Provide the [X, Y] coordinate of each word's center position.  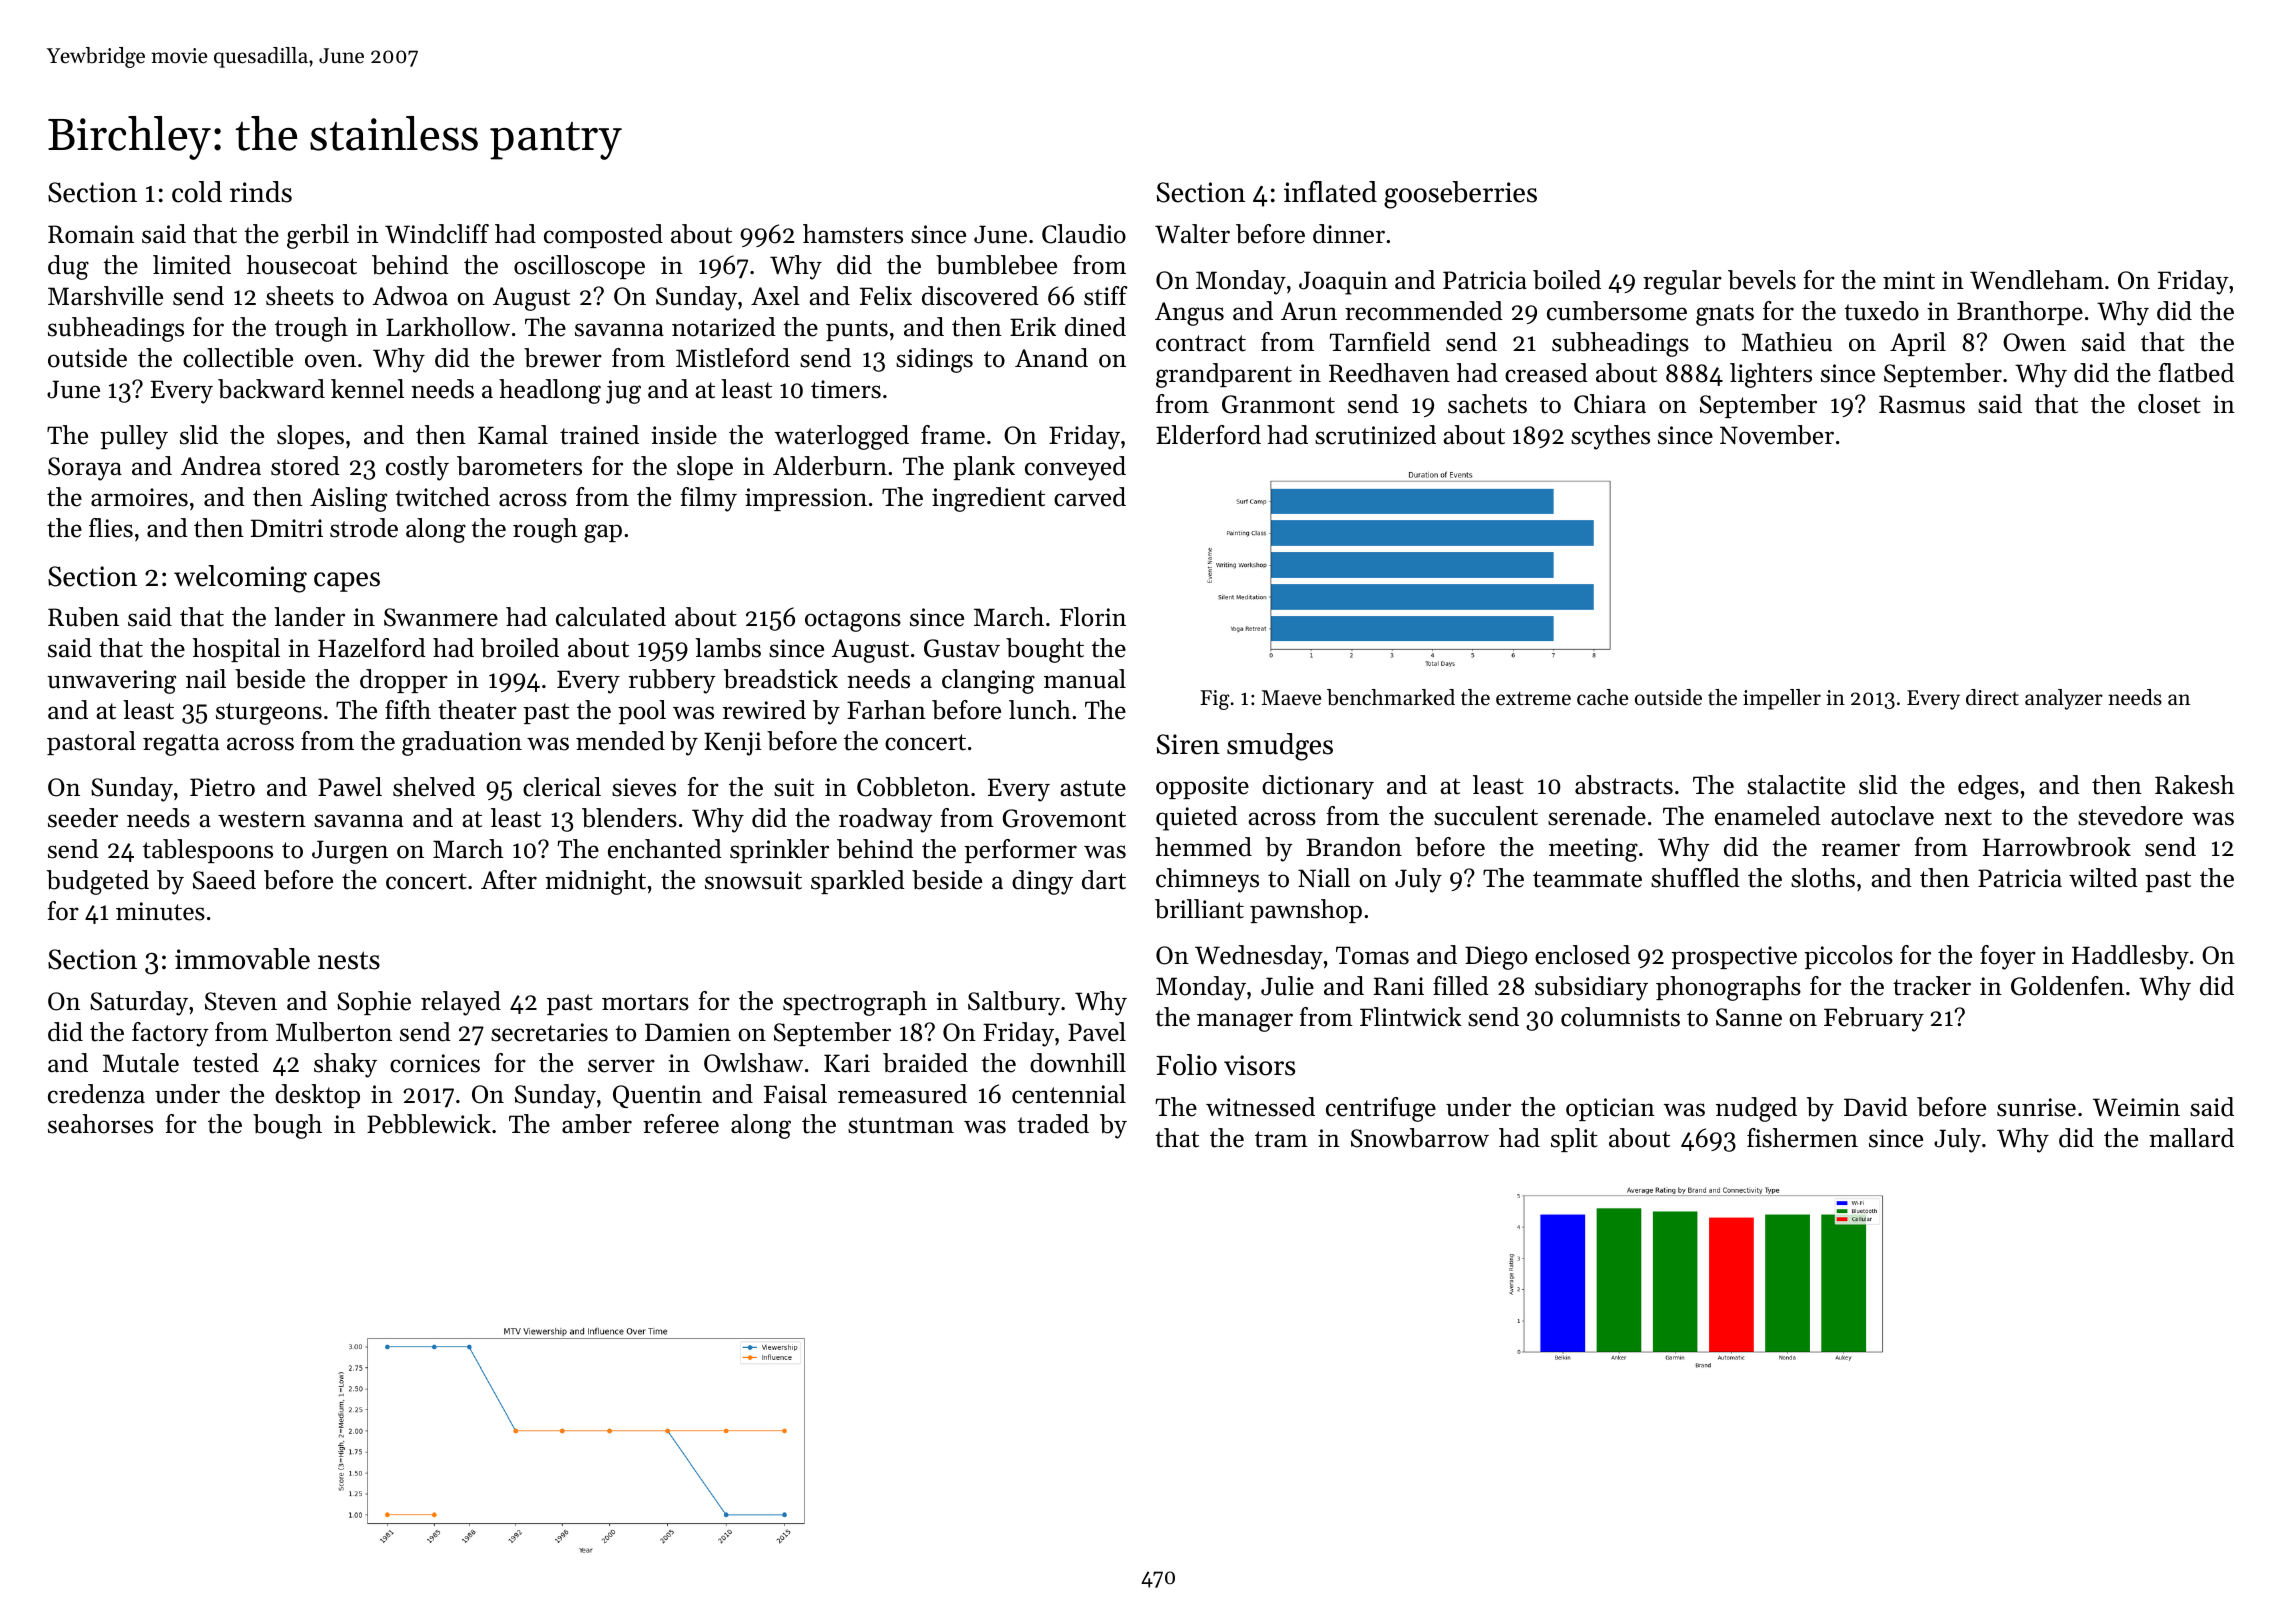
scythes [1610, 437]
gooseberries [1460, 195]
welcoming [240, 579]
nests [349, 960]
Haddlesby [2130, 957]
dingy [1042, 882]
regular [1682, 282]
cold [197, 192]
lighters [1771, 375]
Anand [1051, 358]
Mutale [141, 1063]
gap [603, 533]
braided [925, 1063]
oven [330, 361]
